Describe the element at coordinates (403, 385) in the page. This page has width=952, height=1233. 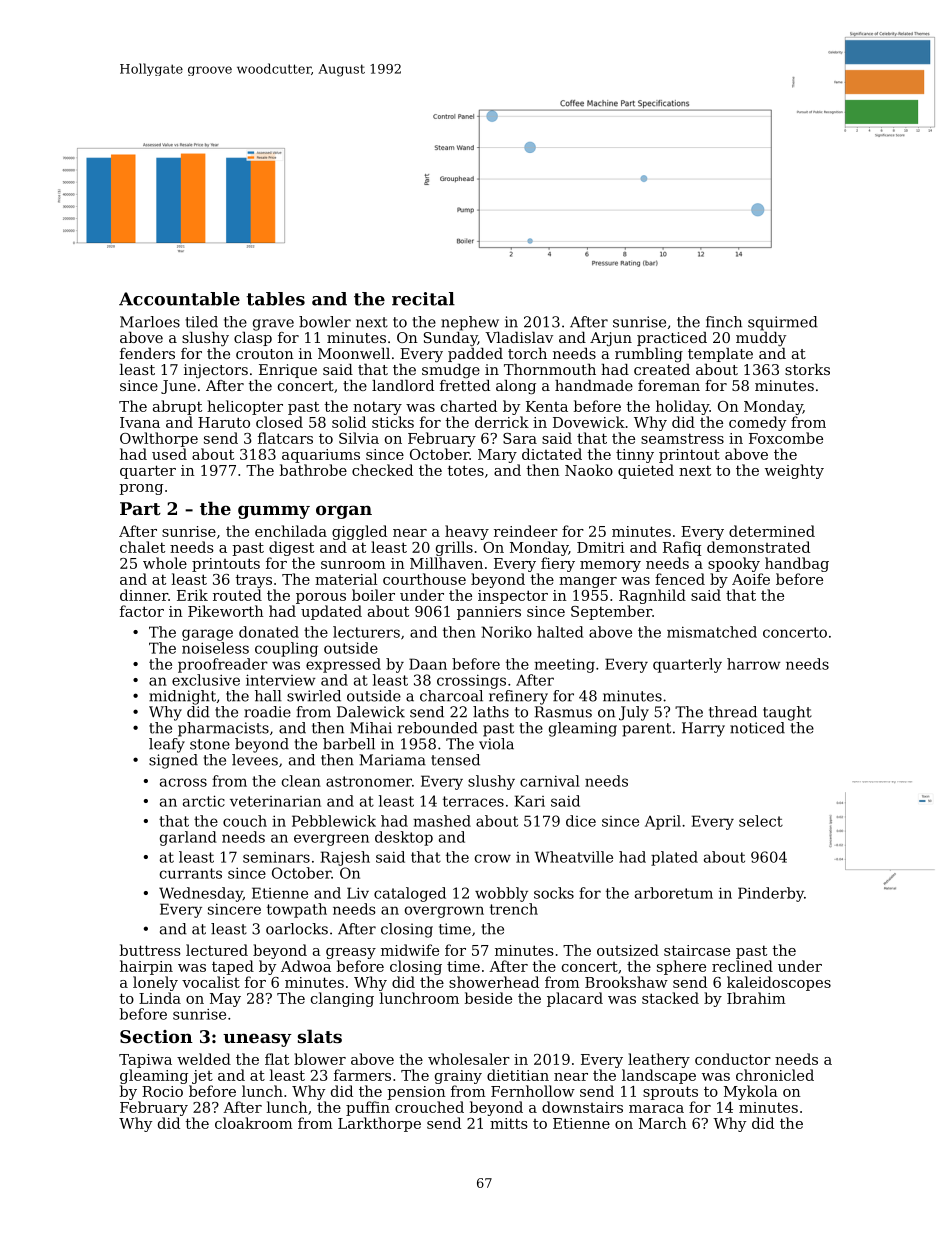
I see `landlord` at that location.
